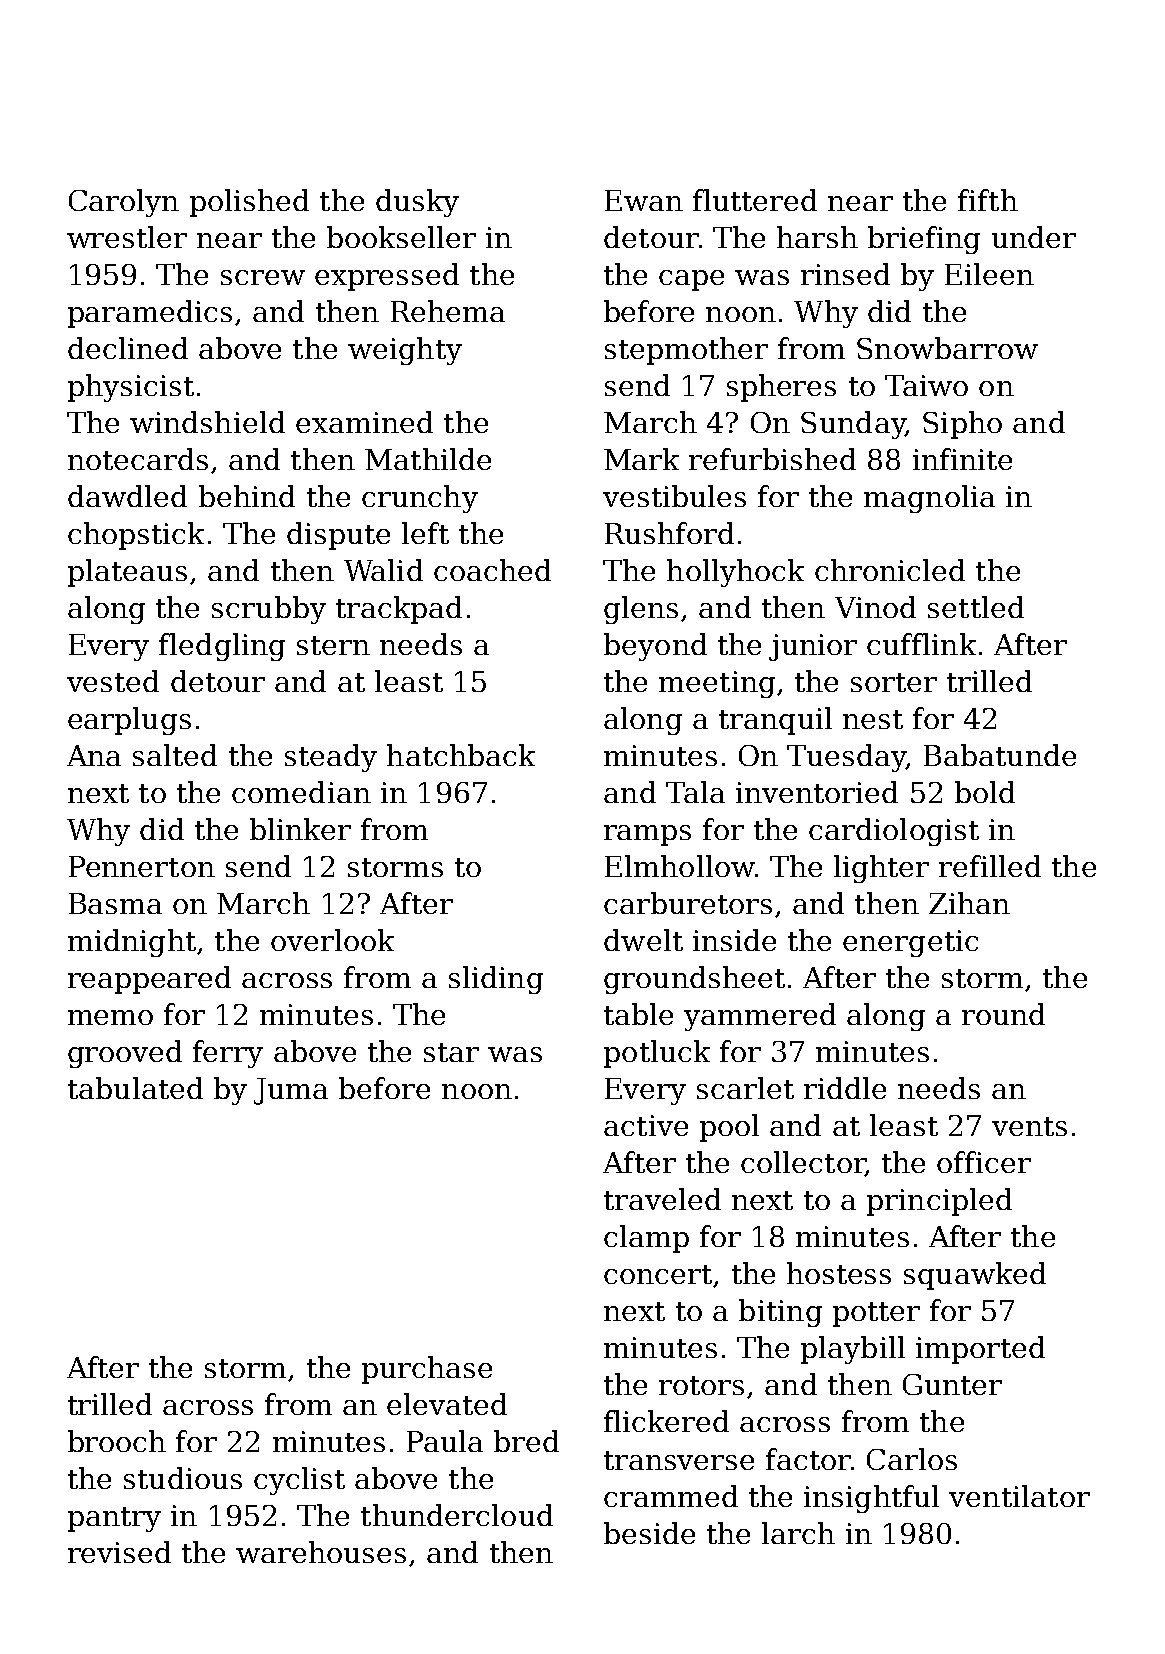 This screenshot has width=1165, height=1654. I want to click on beyond, so click(655, 647).
